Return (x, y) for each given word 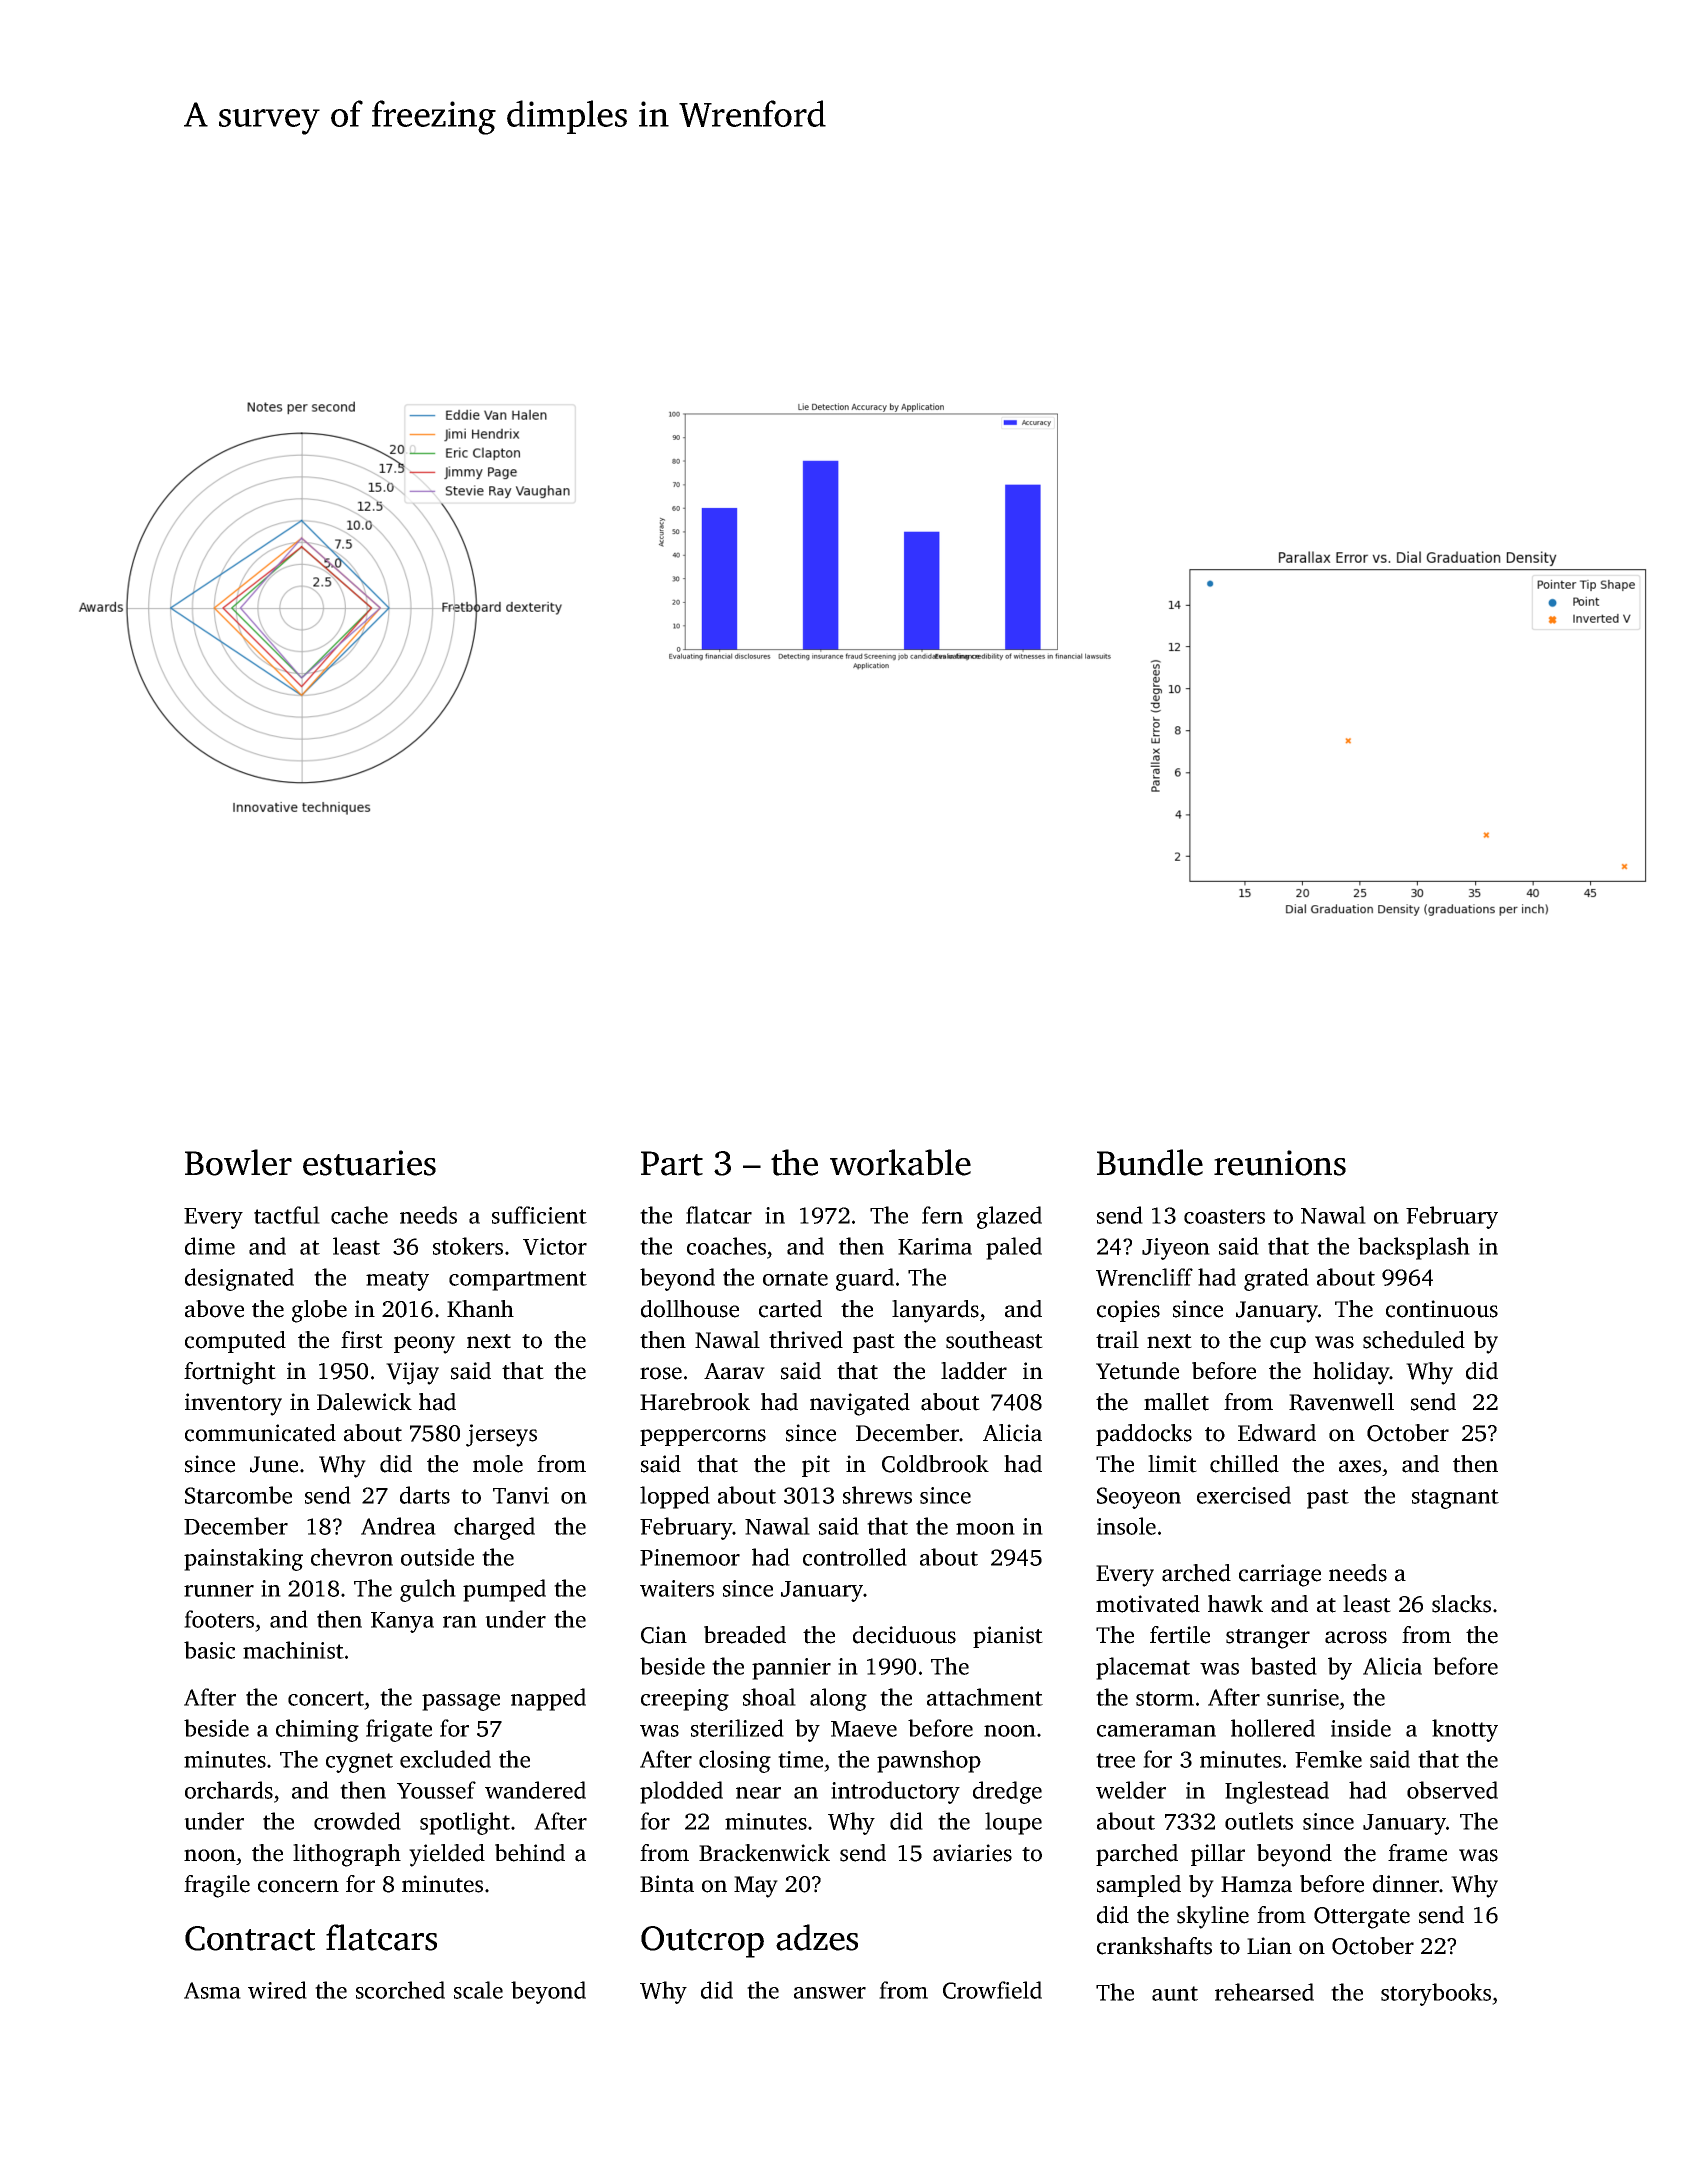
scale (478, 1990)
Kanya (402, 1622)
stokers (468, 1246)
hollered (1273, 1728)
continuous (1442, 1309)
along (838, 1699)
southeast (994, 1340)
